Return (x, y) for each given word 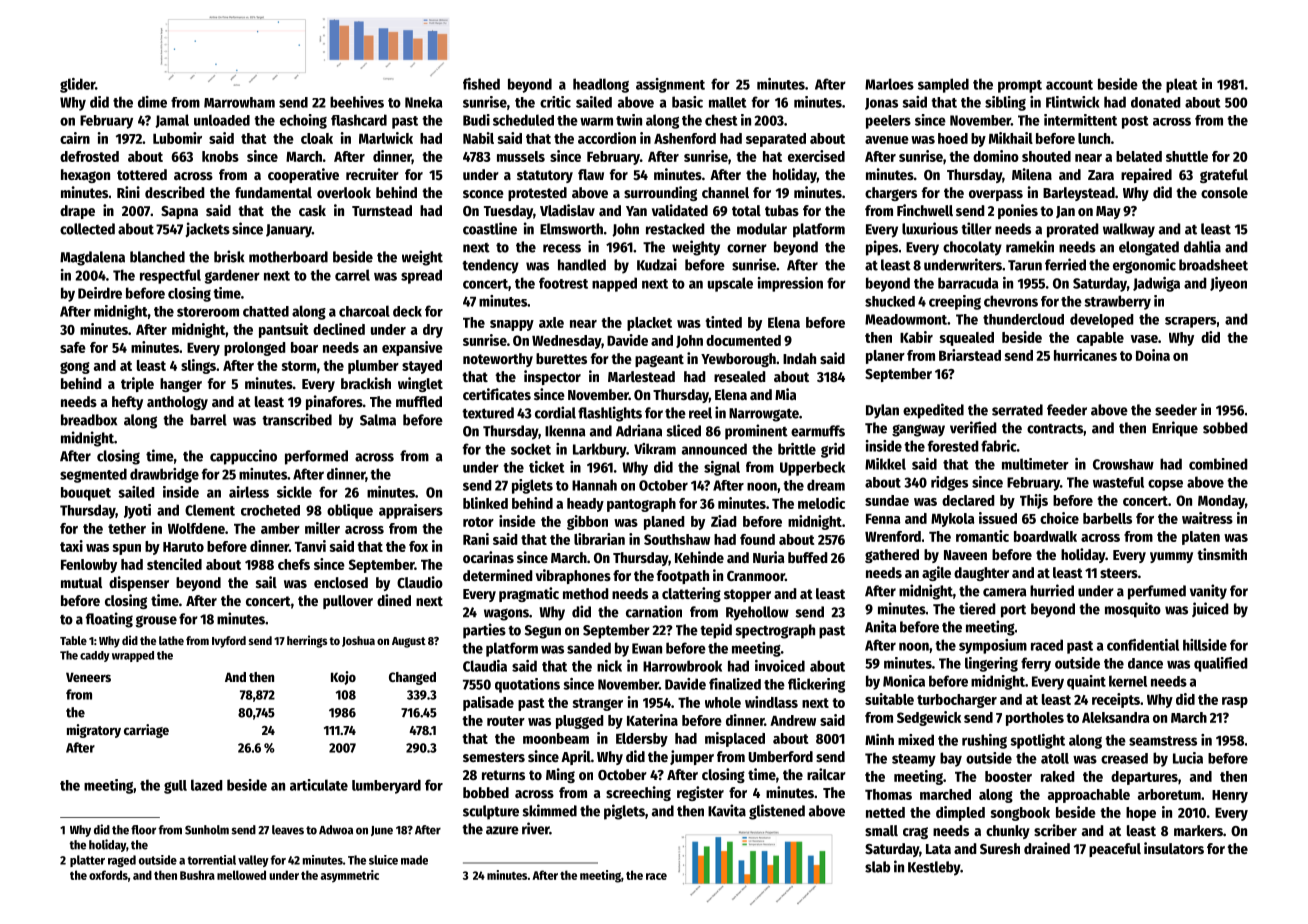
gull (175, 787)
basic (687, 102)
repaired (1146, 175)
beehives (357, 102)
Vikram (655, 449)
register (700, 793)
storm (299, 366)
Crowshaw (1123, 464)
